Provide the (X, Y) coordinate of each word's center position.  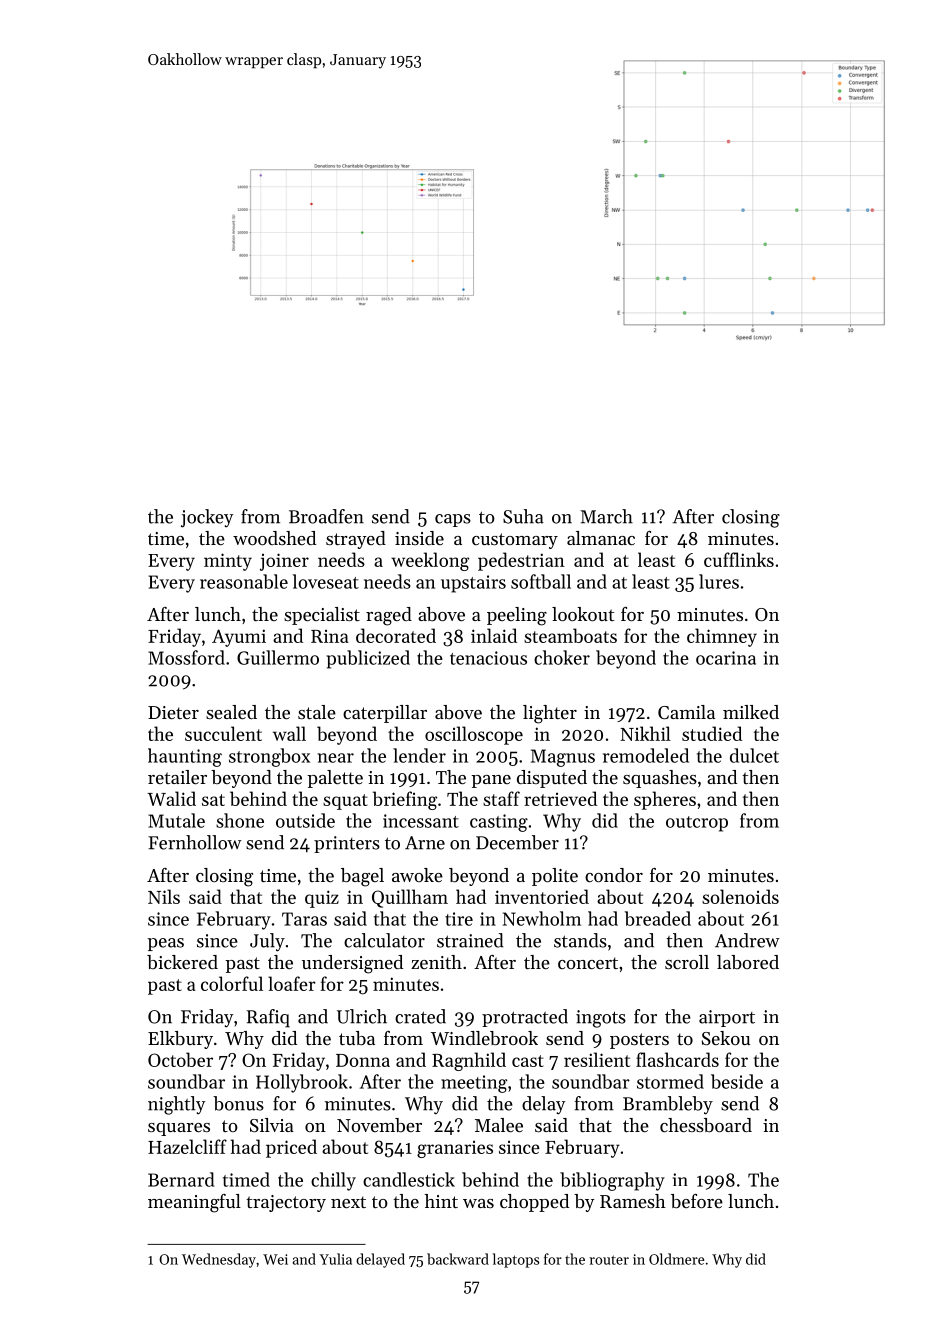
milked (751, 712)
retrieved (560, 798)
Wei (275, 1259)
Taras (304, 919)
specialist (322, 616)
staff (501, 798)
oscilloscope (474, 735)
